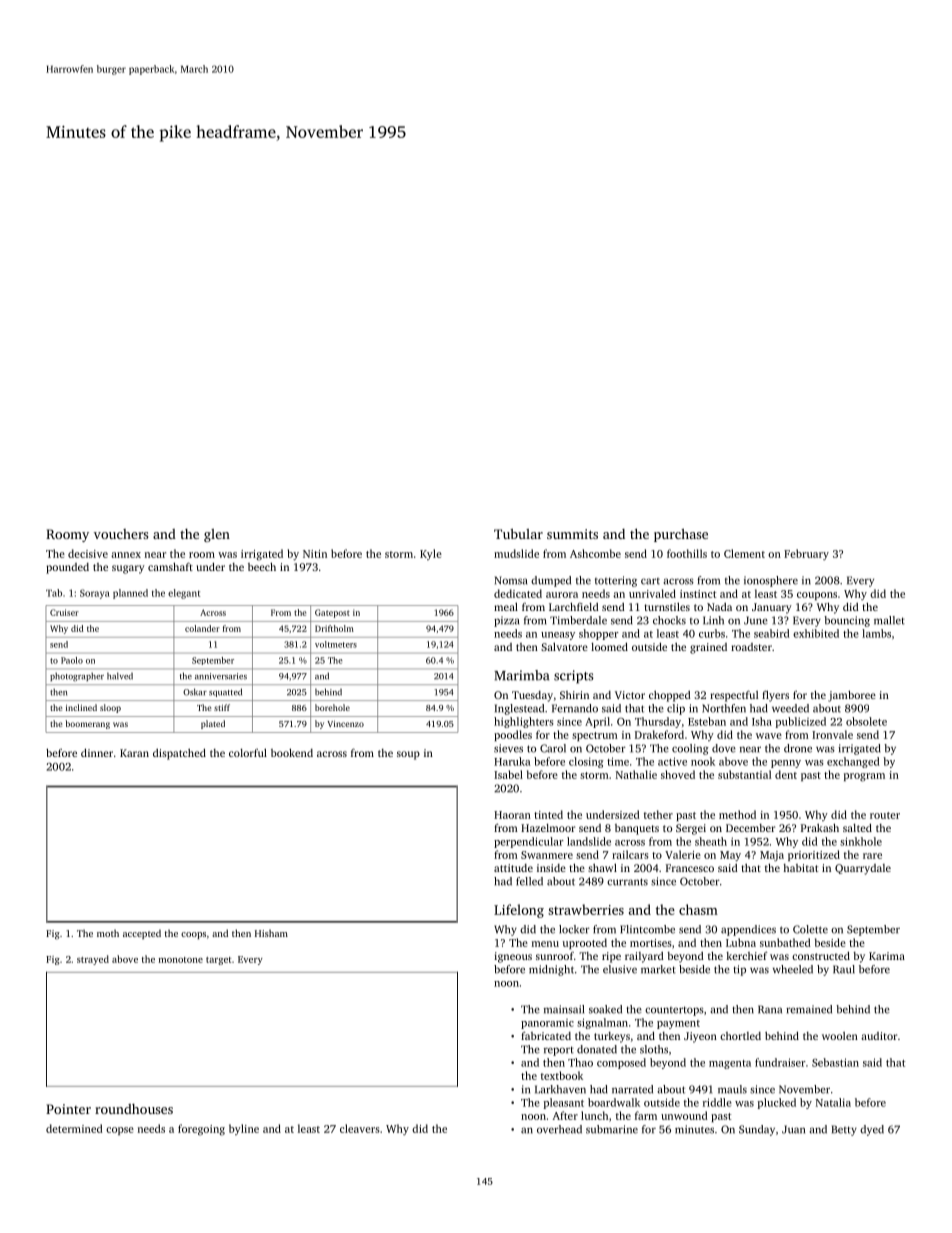  I want to click on byline, so click(244, 1129).
